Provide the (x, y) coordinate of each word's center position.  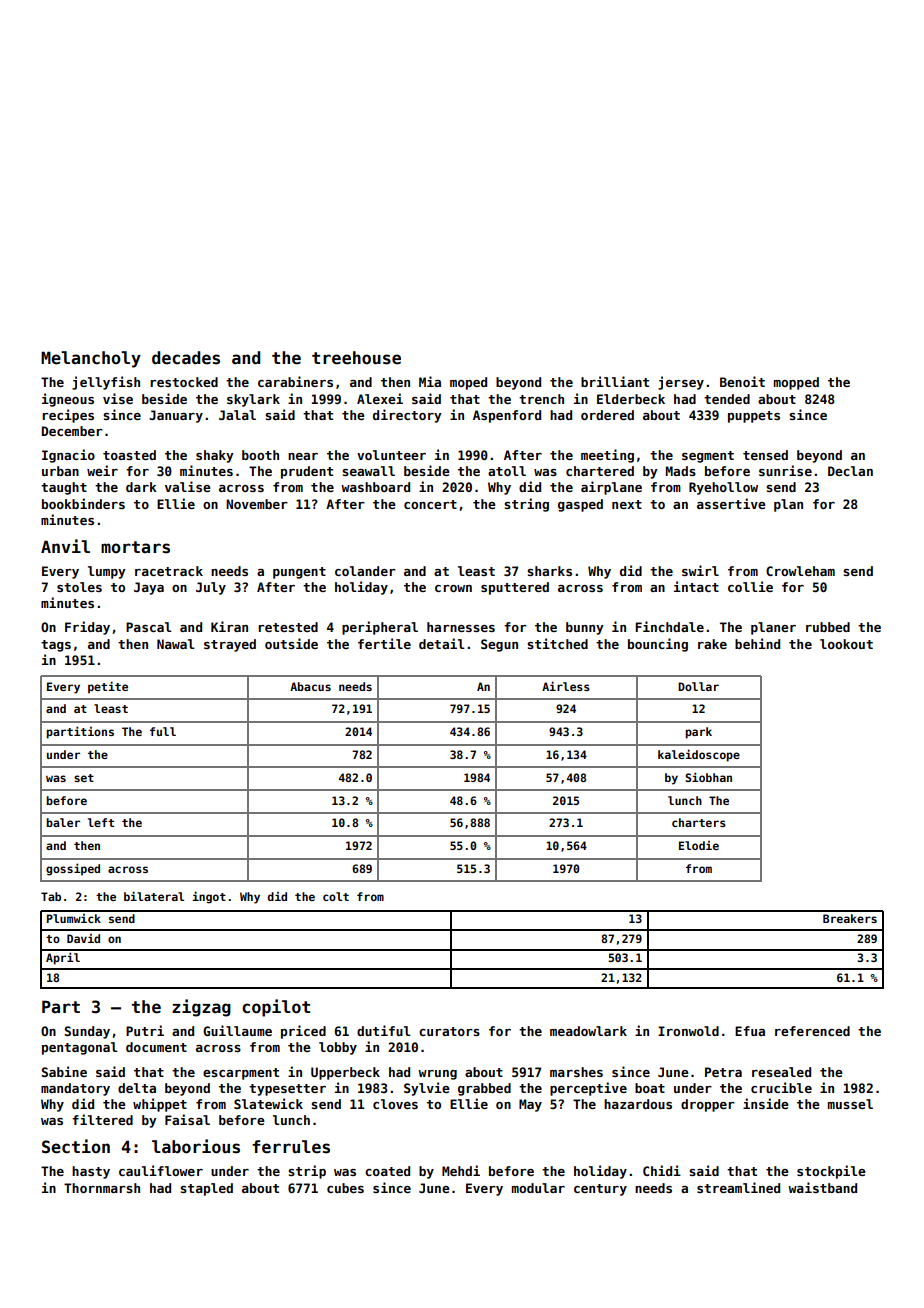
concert (430, 504)
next (627, 504)
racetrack (169, 571)
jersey (681, 383)
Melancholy (91, 359)
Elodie (699, 845)
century (600, 1190)
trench (541, 399)
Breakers (850, 918)
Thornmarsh (102, 1188)
